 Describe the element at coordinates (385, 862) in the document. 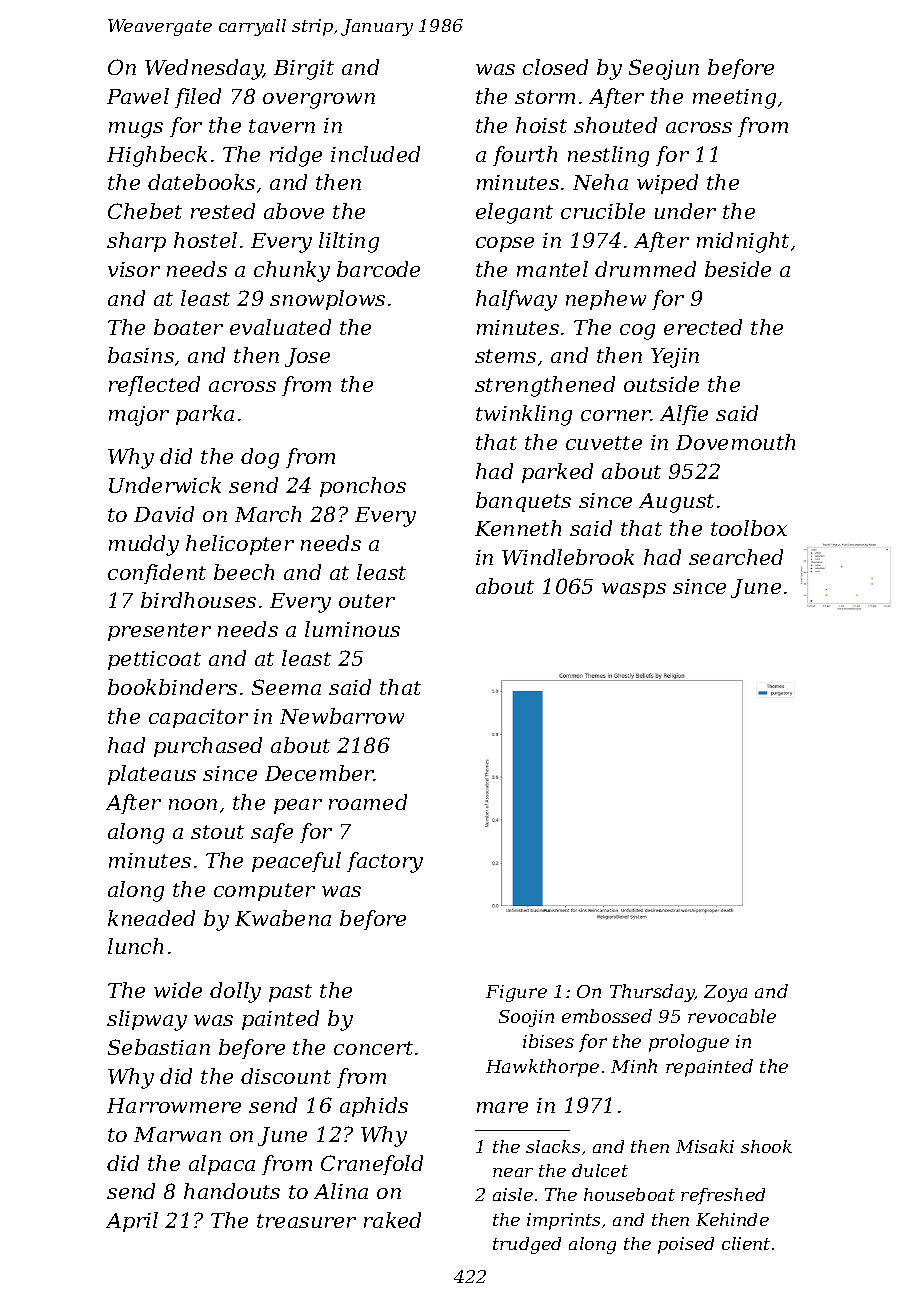

I see `factory` at that location.
